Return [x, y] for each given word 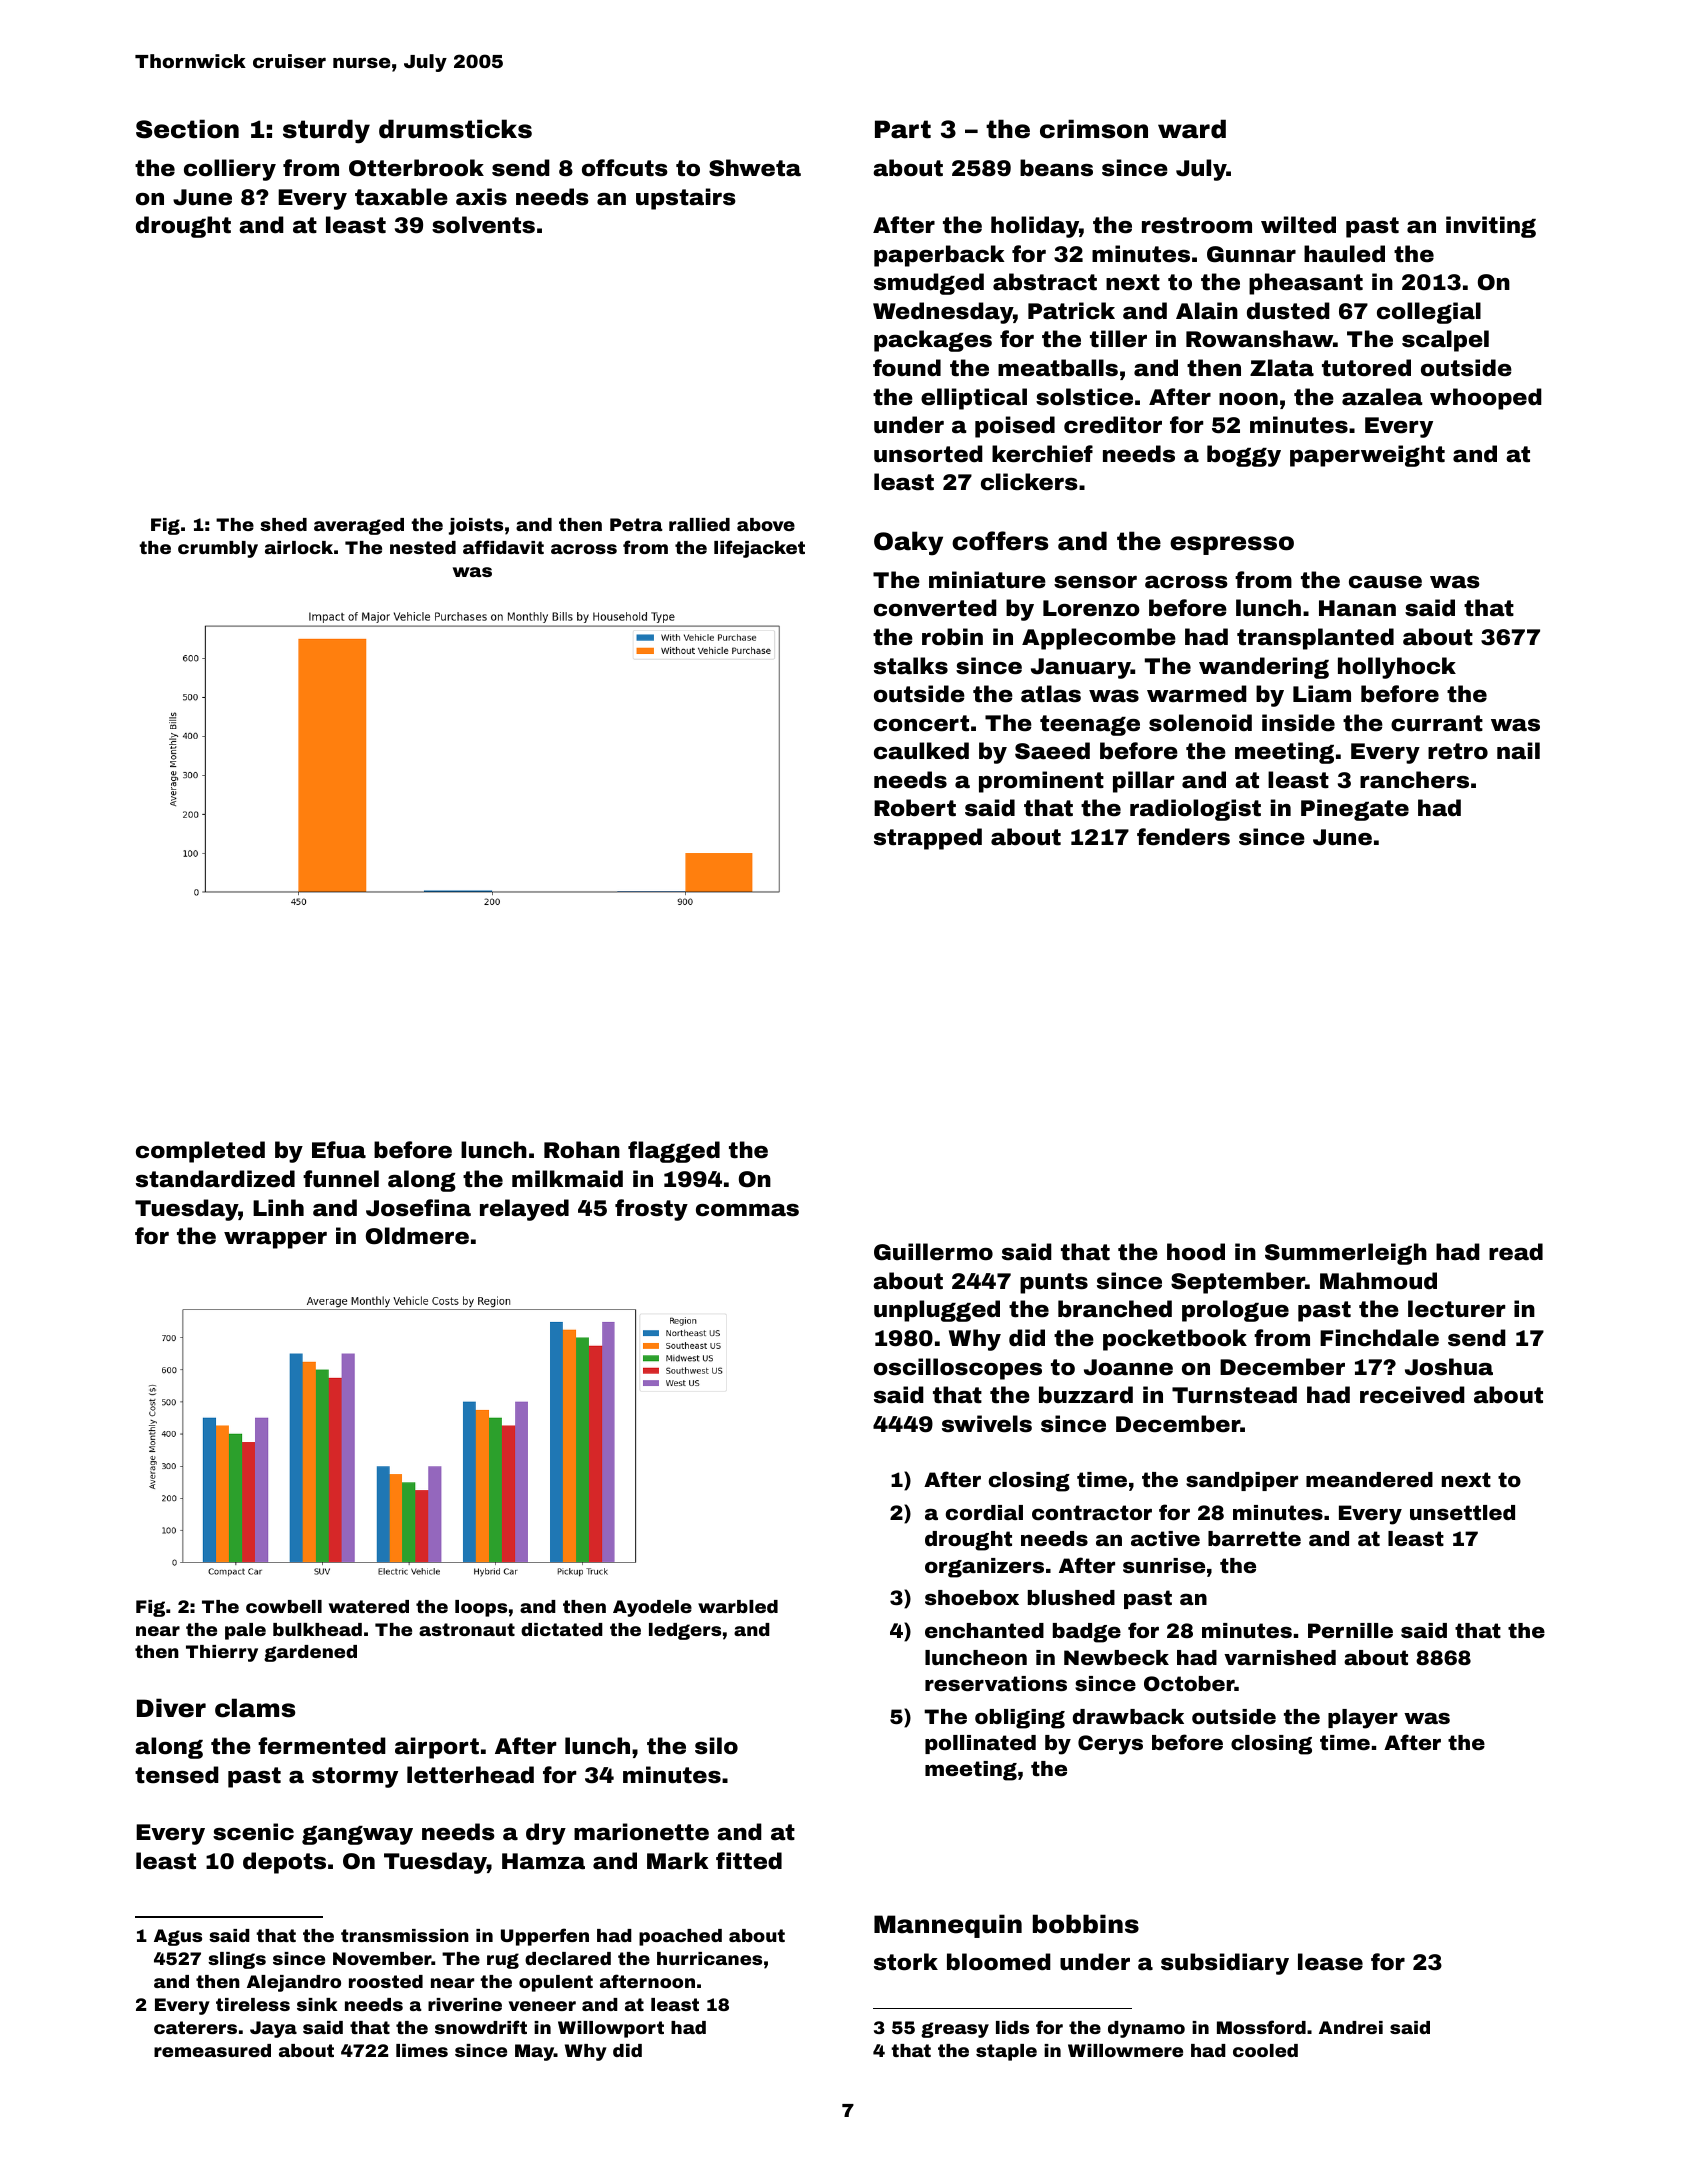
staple [1006, 2052]
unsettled [1462, 1512]
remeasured [212, 2050]
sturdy [326, 131]
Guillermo [933, 1252]
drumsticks [455, 129]
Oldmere [417, 1236]
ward [1192, 129]
